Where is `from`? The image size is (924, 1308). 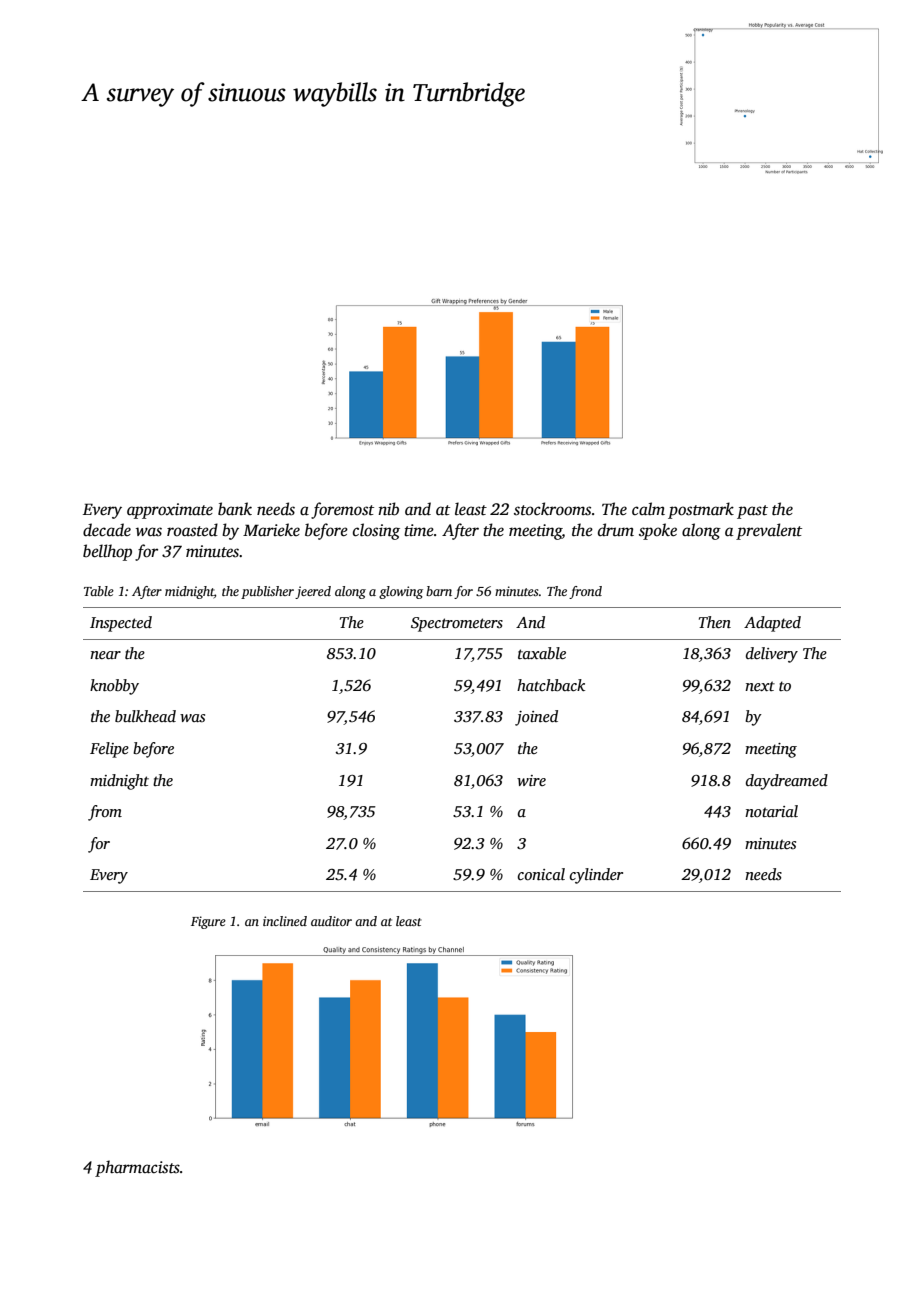 from is located at coordinates (105, 813).
